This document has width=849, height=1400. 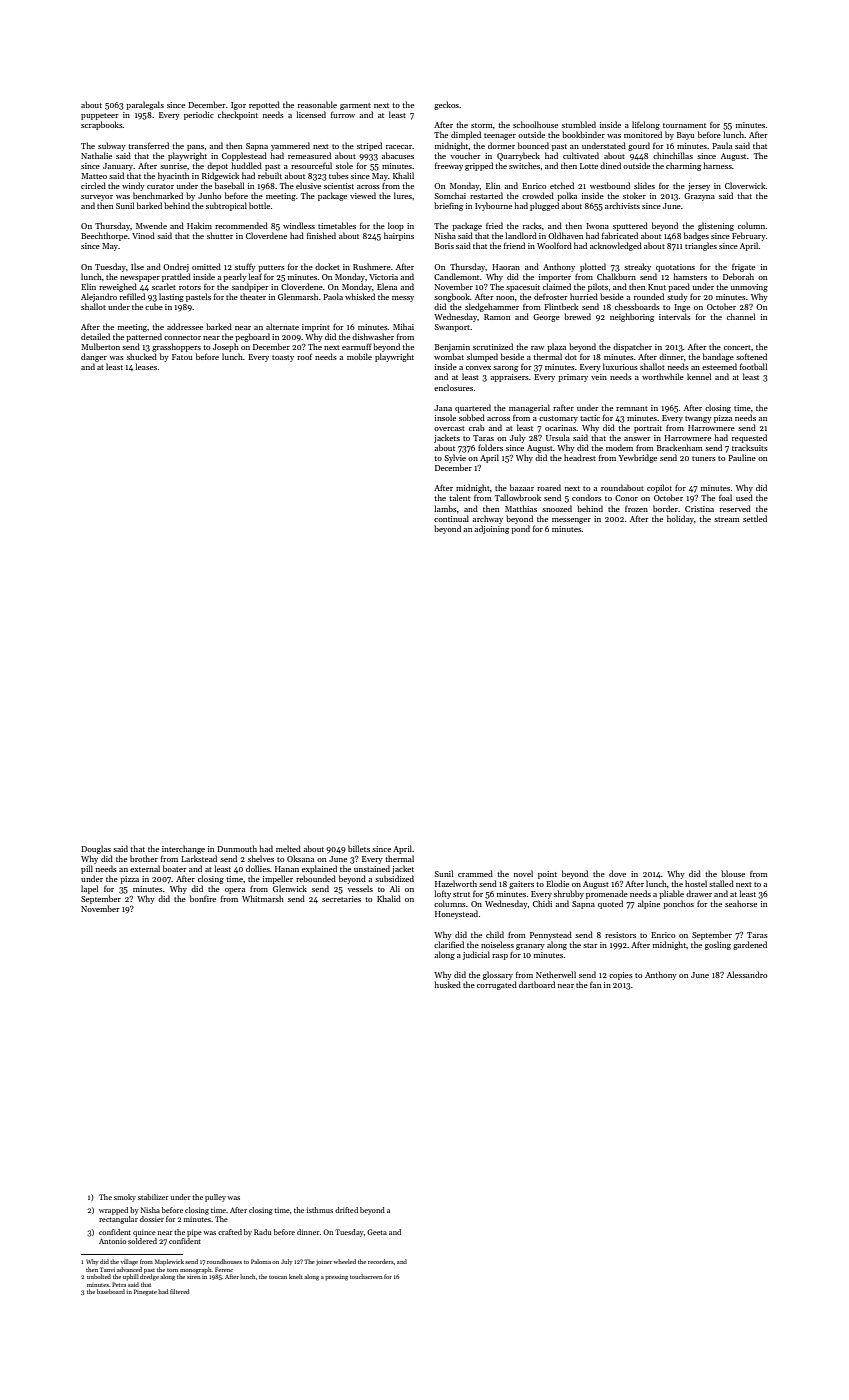 What do you see at coordinates (571, 521) in the document?
I see `messenger` at bounding box center [571, 521].
